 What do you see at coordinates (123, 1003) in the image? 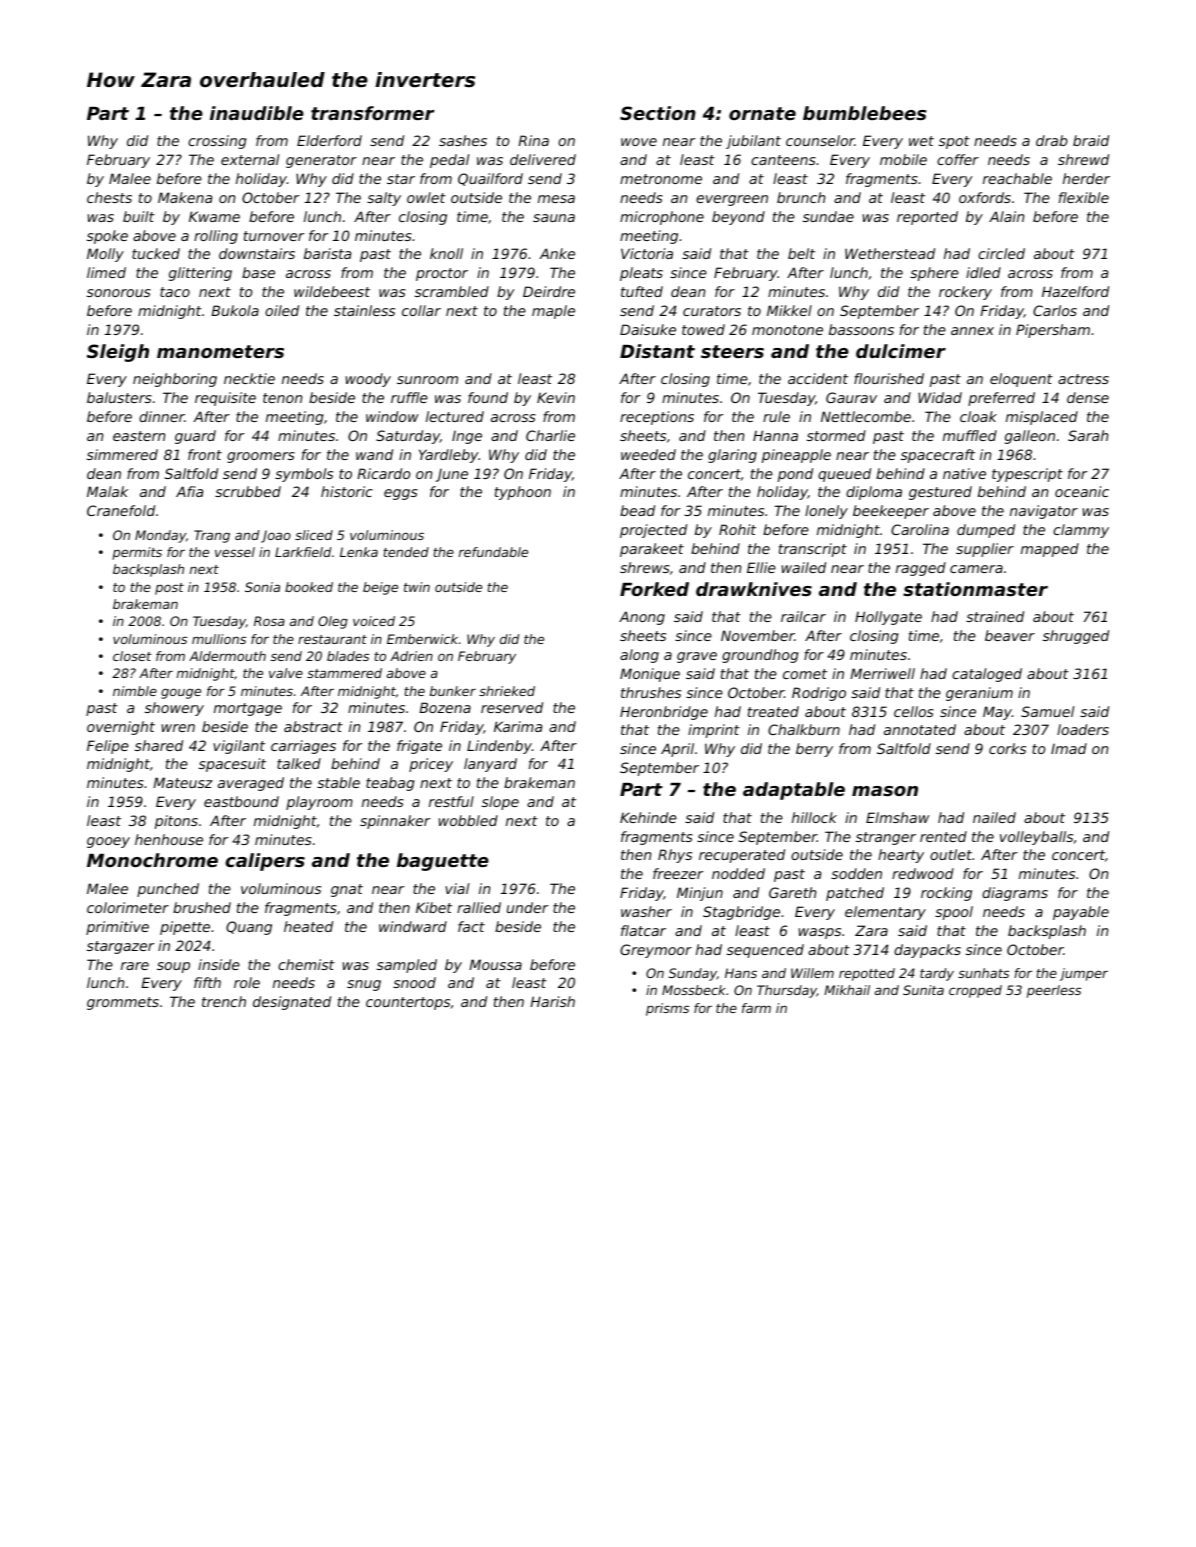
I see `grommets` at bounding box center [123, 1003].
